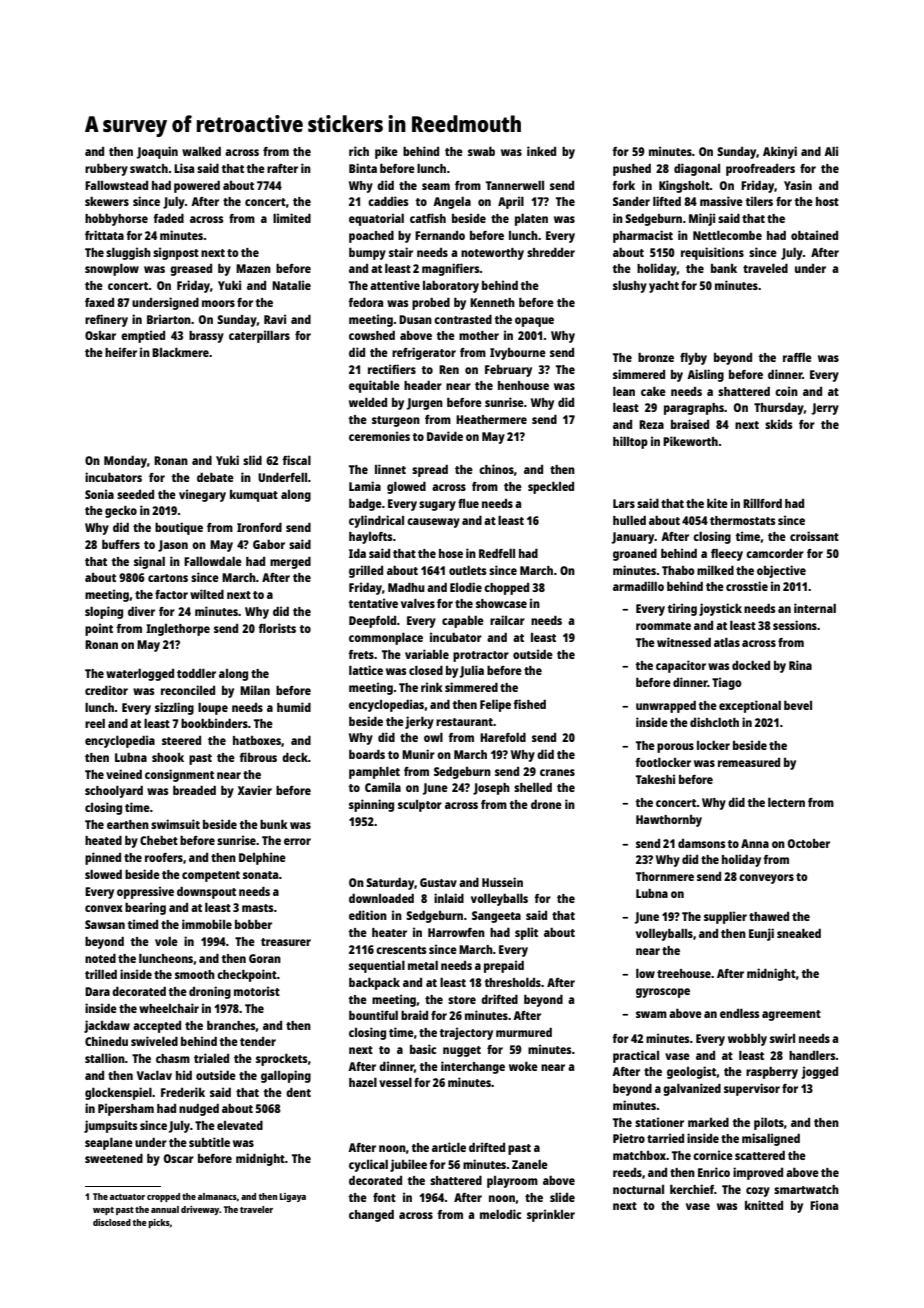 The height and width of the screenshot is (1308, 924). I want to click on Zanele, so click(530, 1164).
